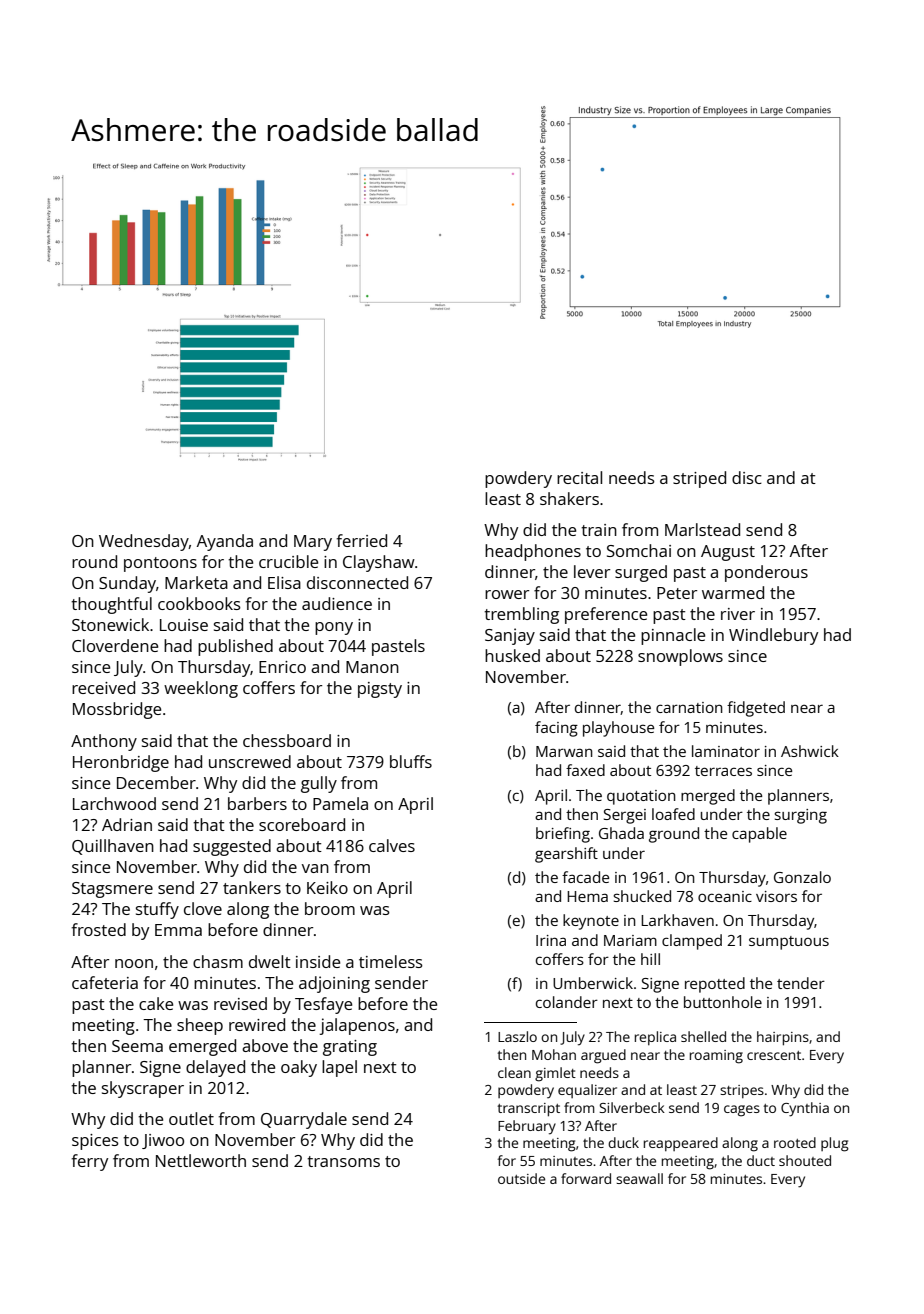 This document has width=924, height=1314. What do you see at coordinates (105, 982) in the document?
I see `cafeteria` at bounding box center [105, 982].
